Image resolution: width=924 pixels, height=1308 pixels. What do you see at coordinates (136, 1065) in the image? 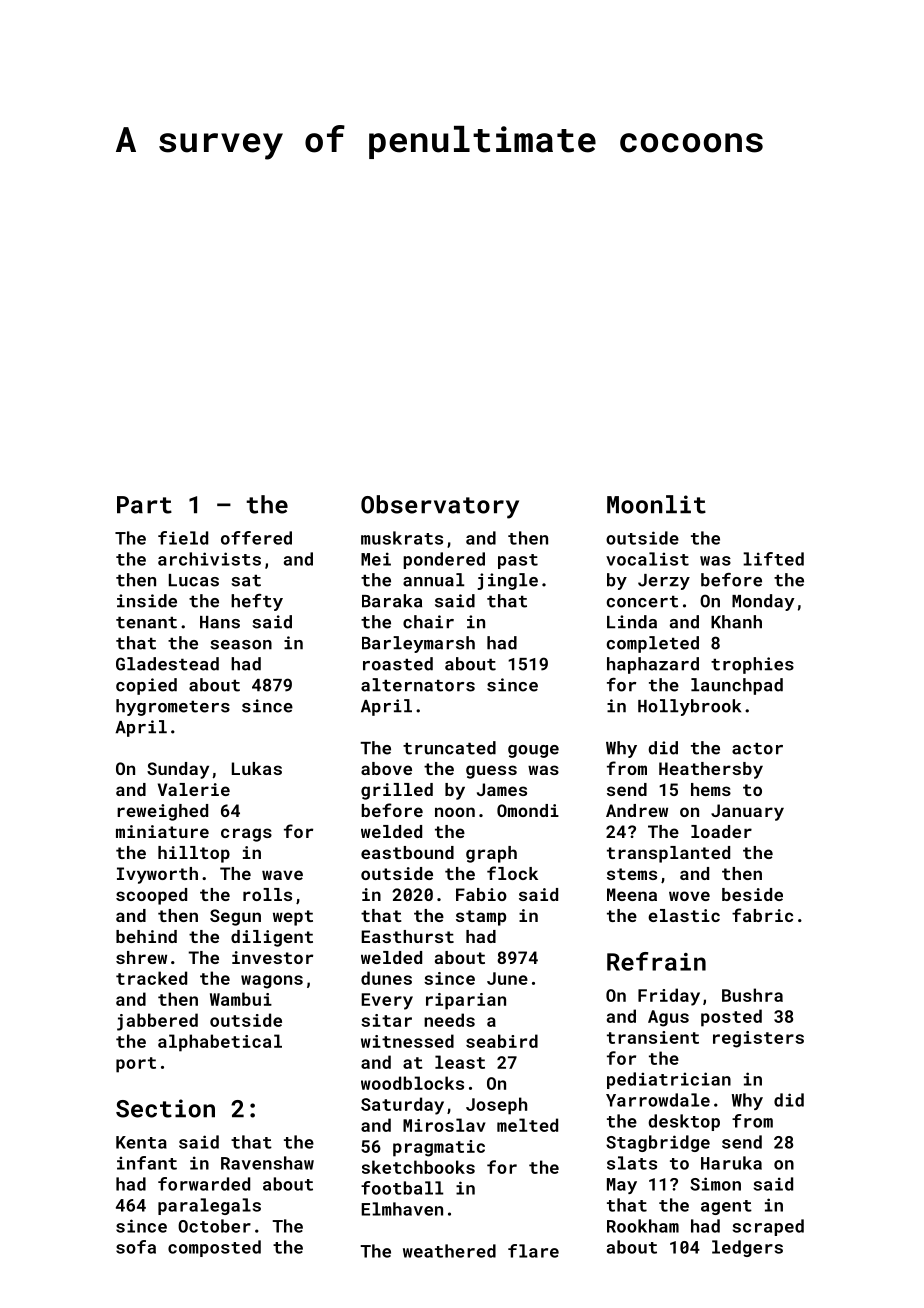
I see `port` at bounding box center [136, 1065].
